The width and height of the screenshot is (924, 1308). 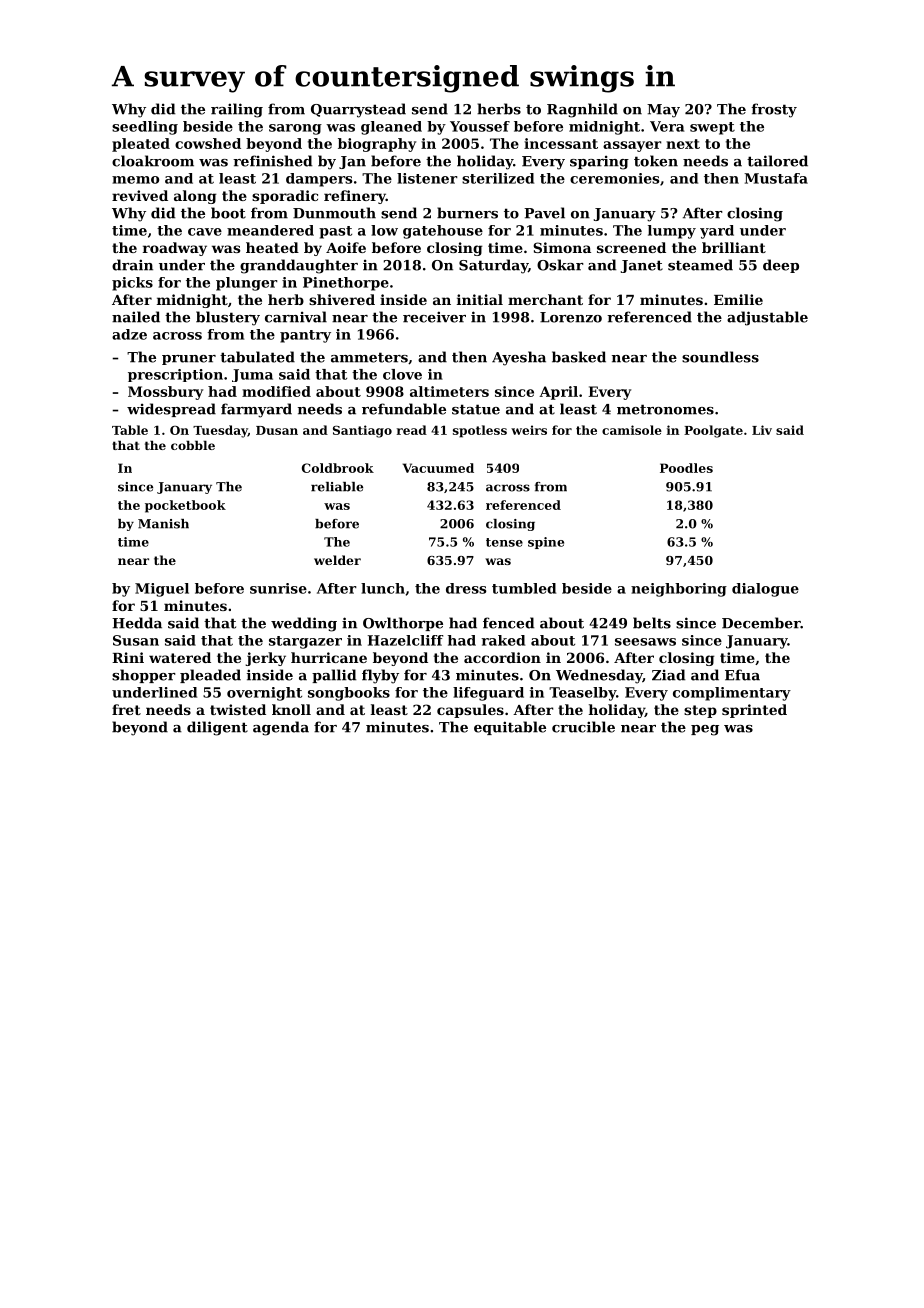 I want to click on basked, so click(x=579, y=357).
